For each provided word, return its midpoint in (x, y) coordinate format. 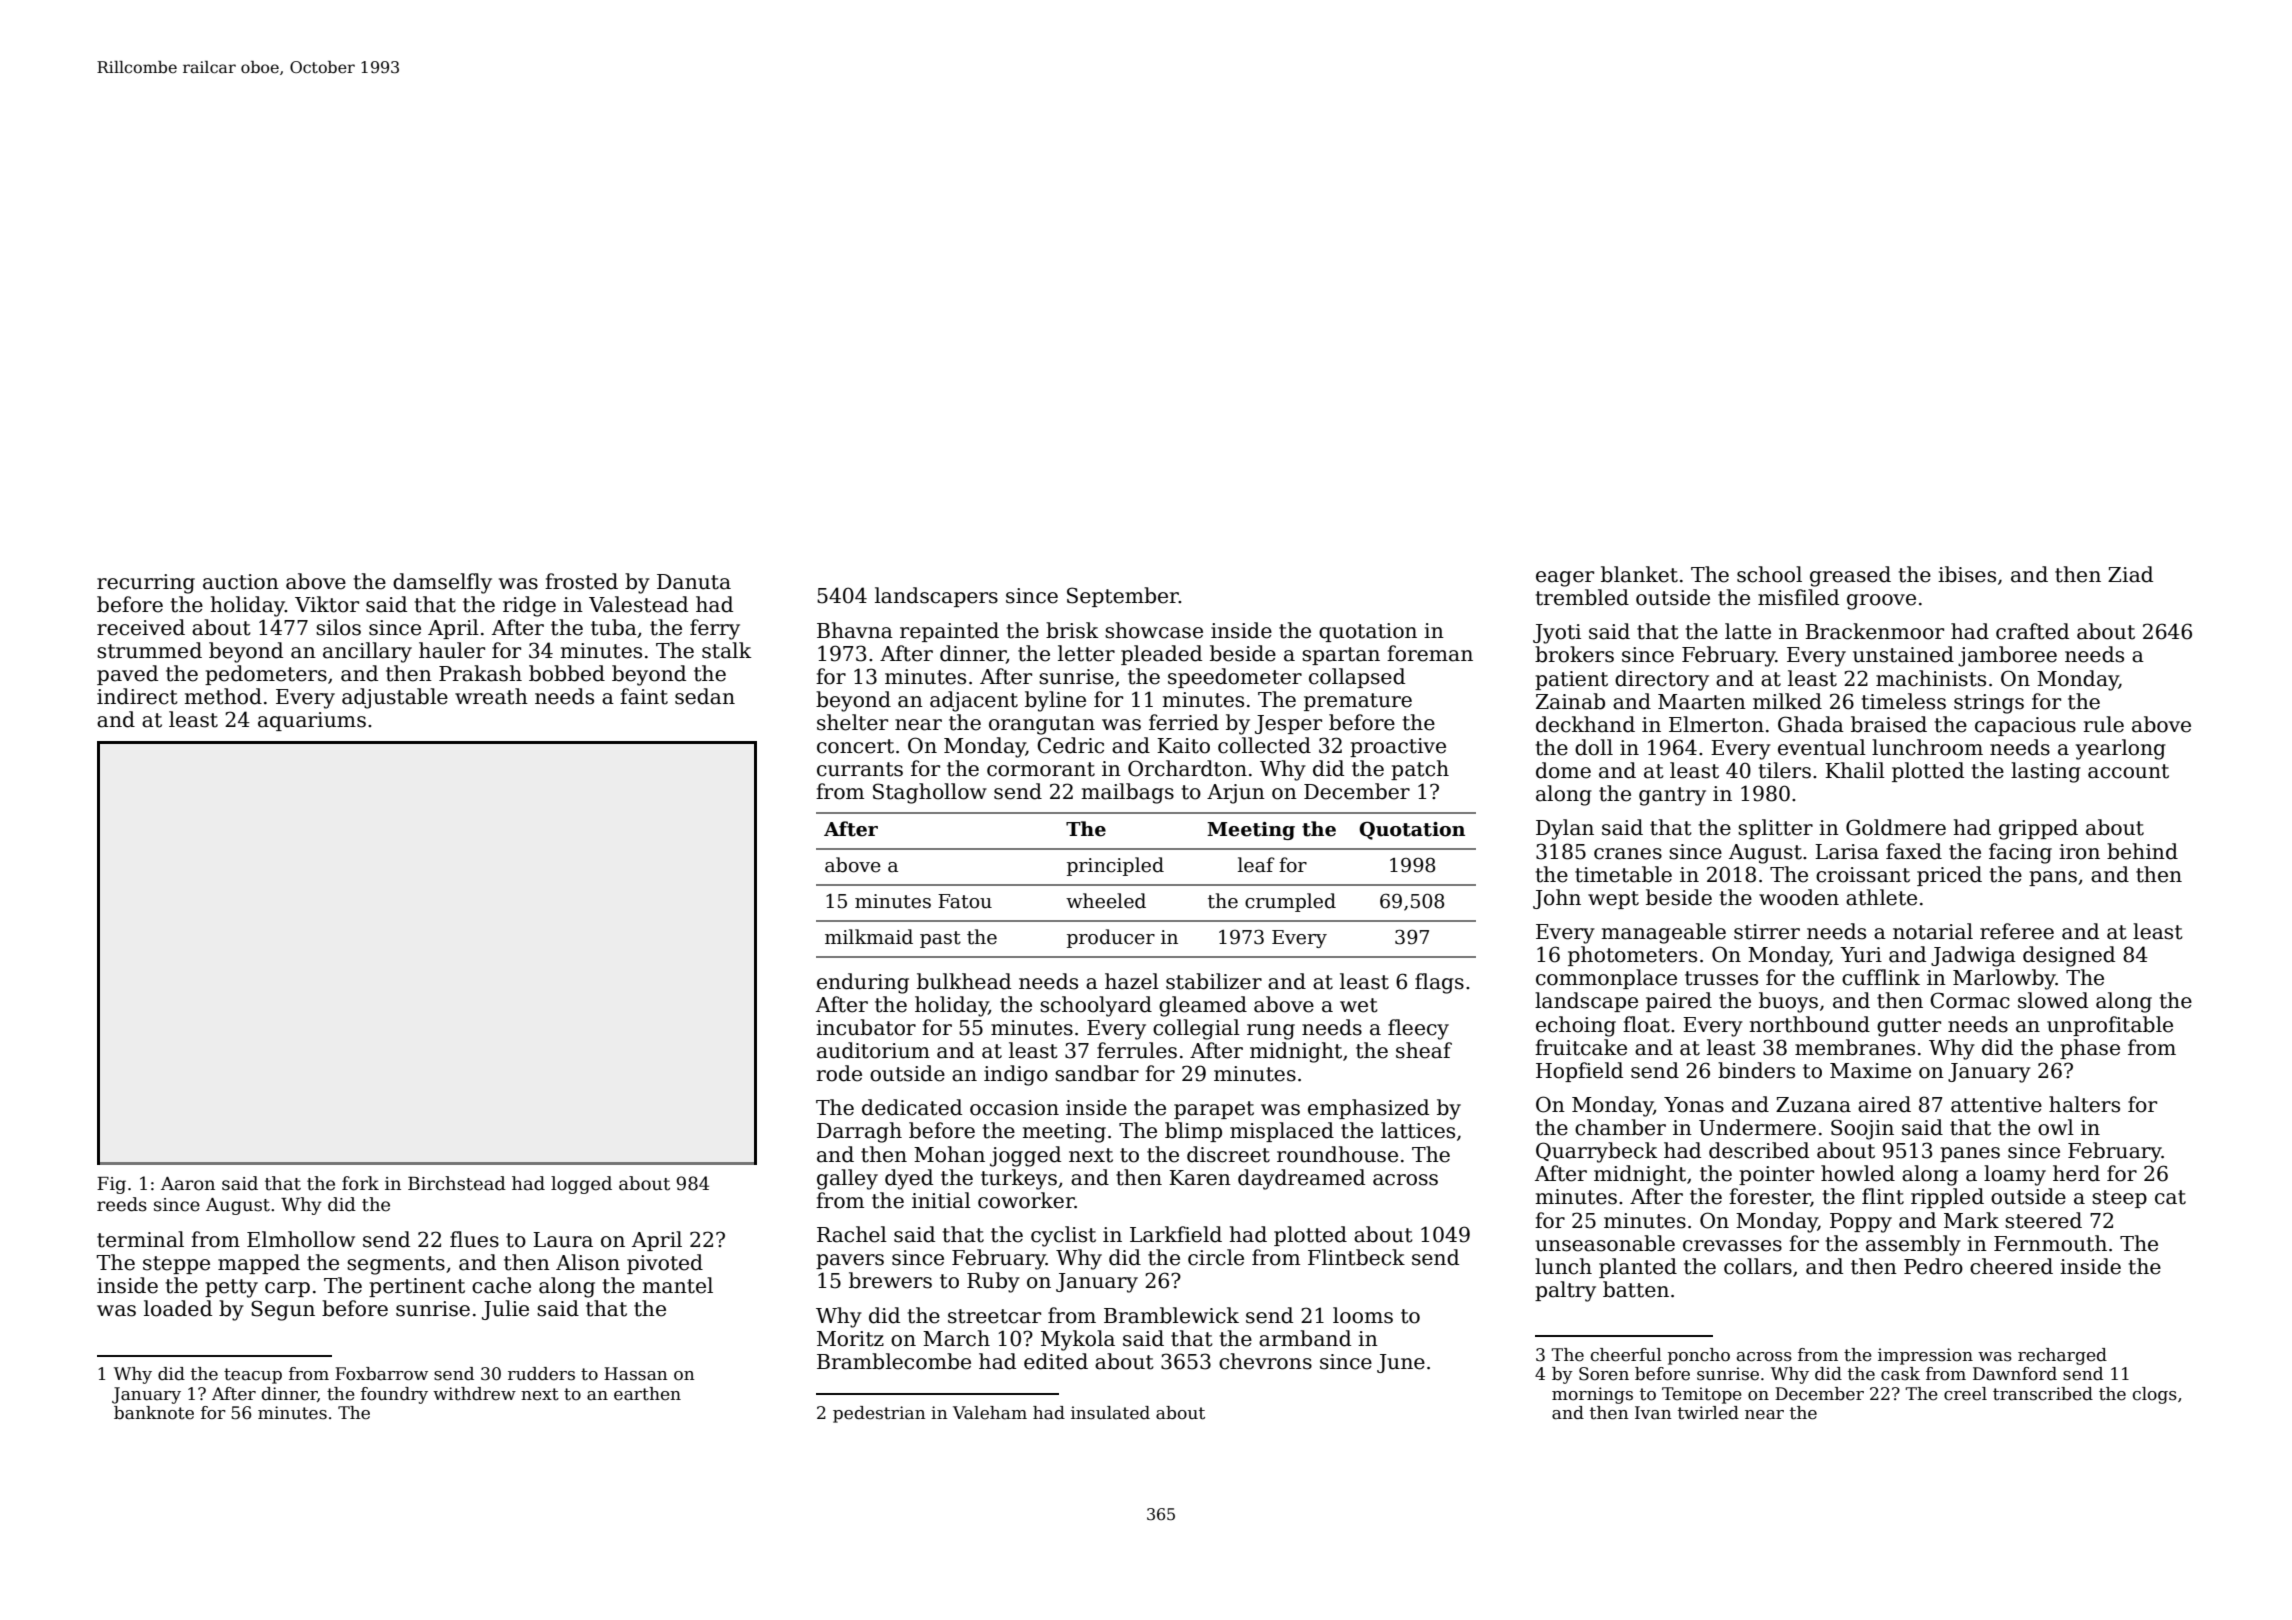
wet (1359, 1005)
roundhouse (1337, 1154)
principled (1115, 866)
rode (839, 1073)
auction (241, 582)
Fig (111, 1185)
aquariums (312, 721)
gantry (1672, 796)
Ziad (2130, 574)
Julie (505, 1310)
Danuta (694, 582)
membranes (1855, 1047)
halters (2084, 1104)
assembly (1913, 1245)
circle (1216, 1257)
